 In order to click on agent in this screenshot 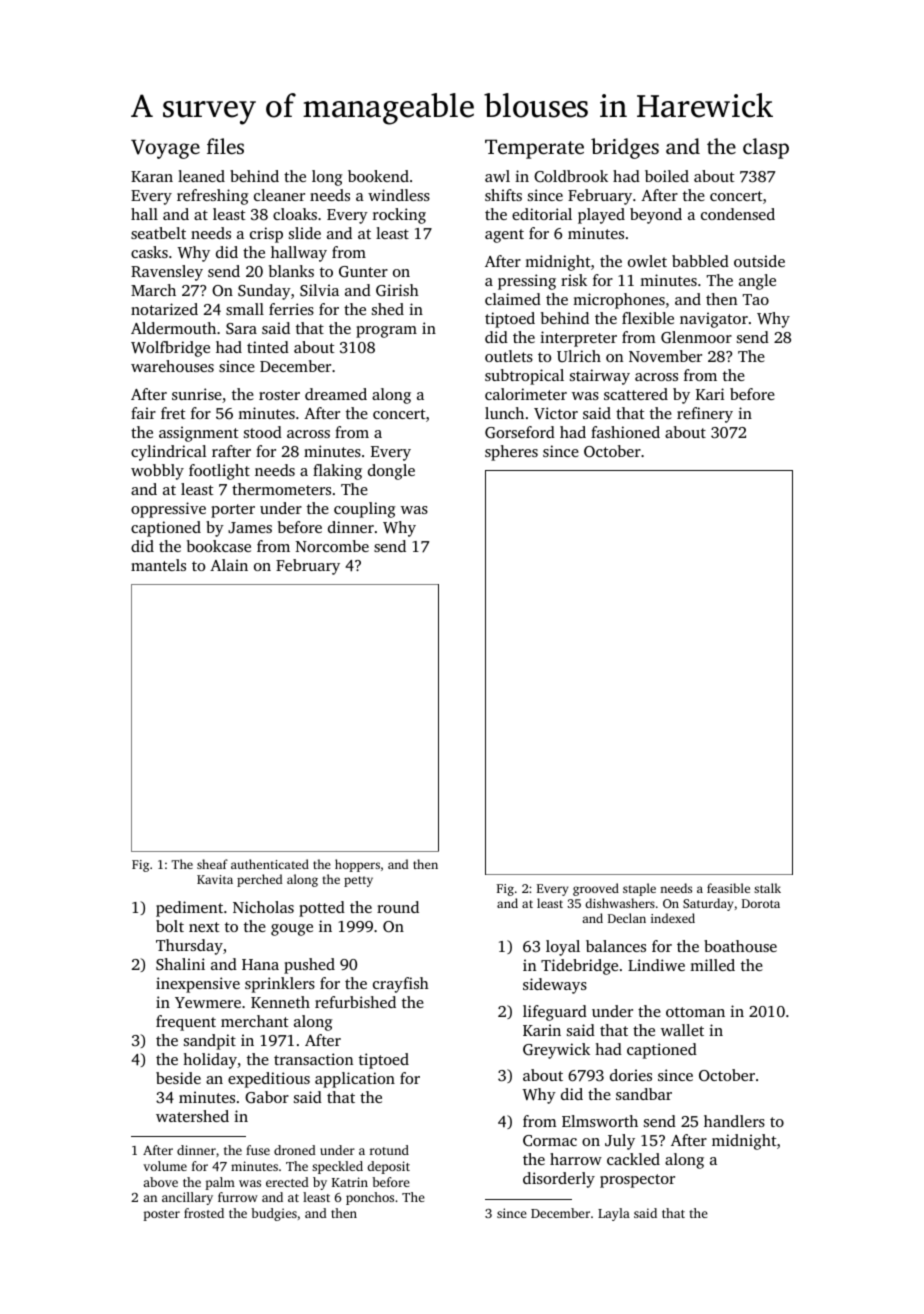, I will do `click(504, 236)`.
